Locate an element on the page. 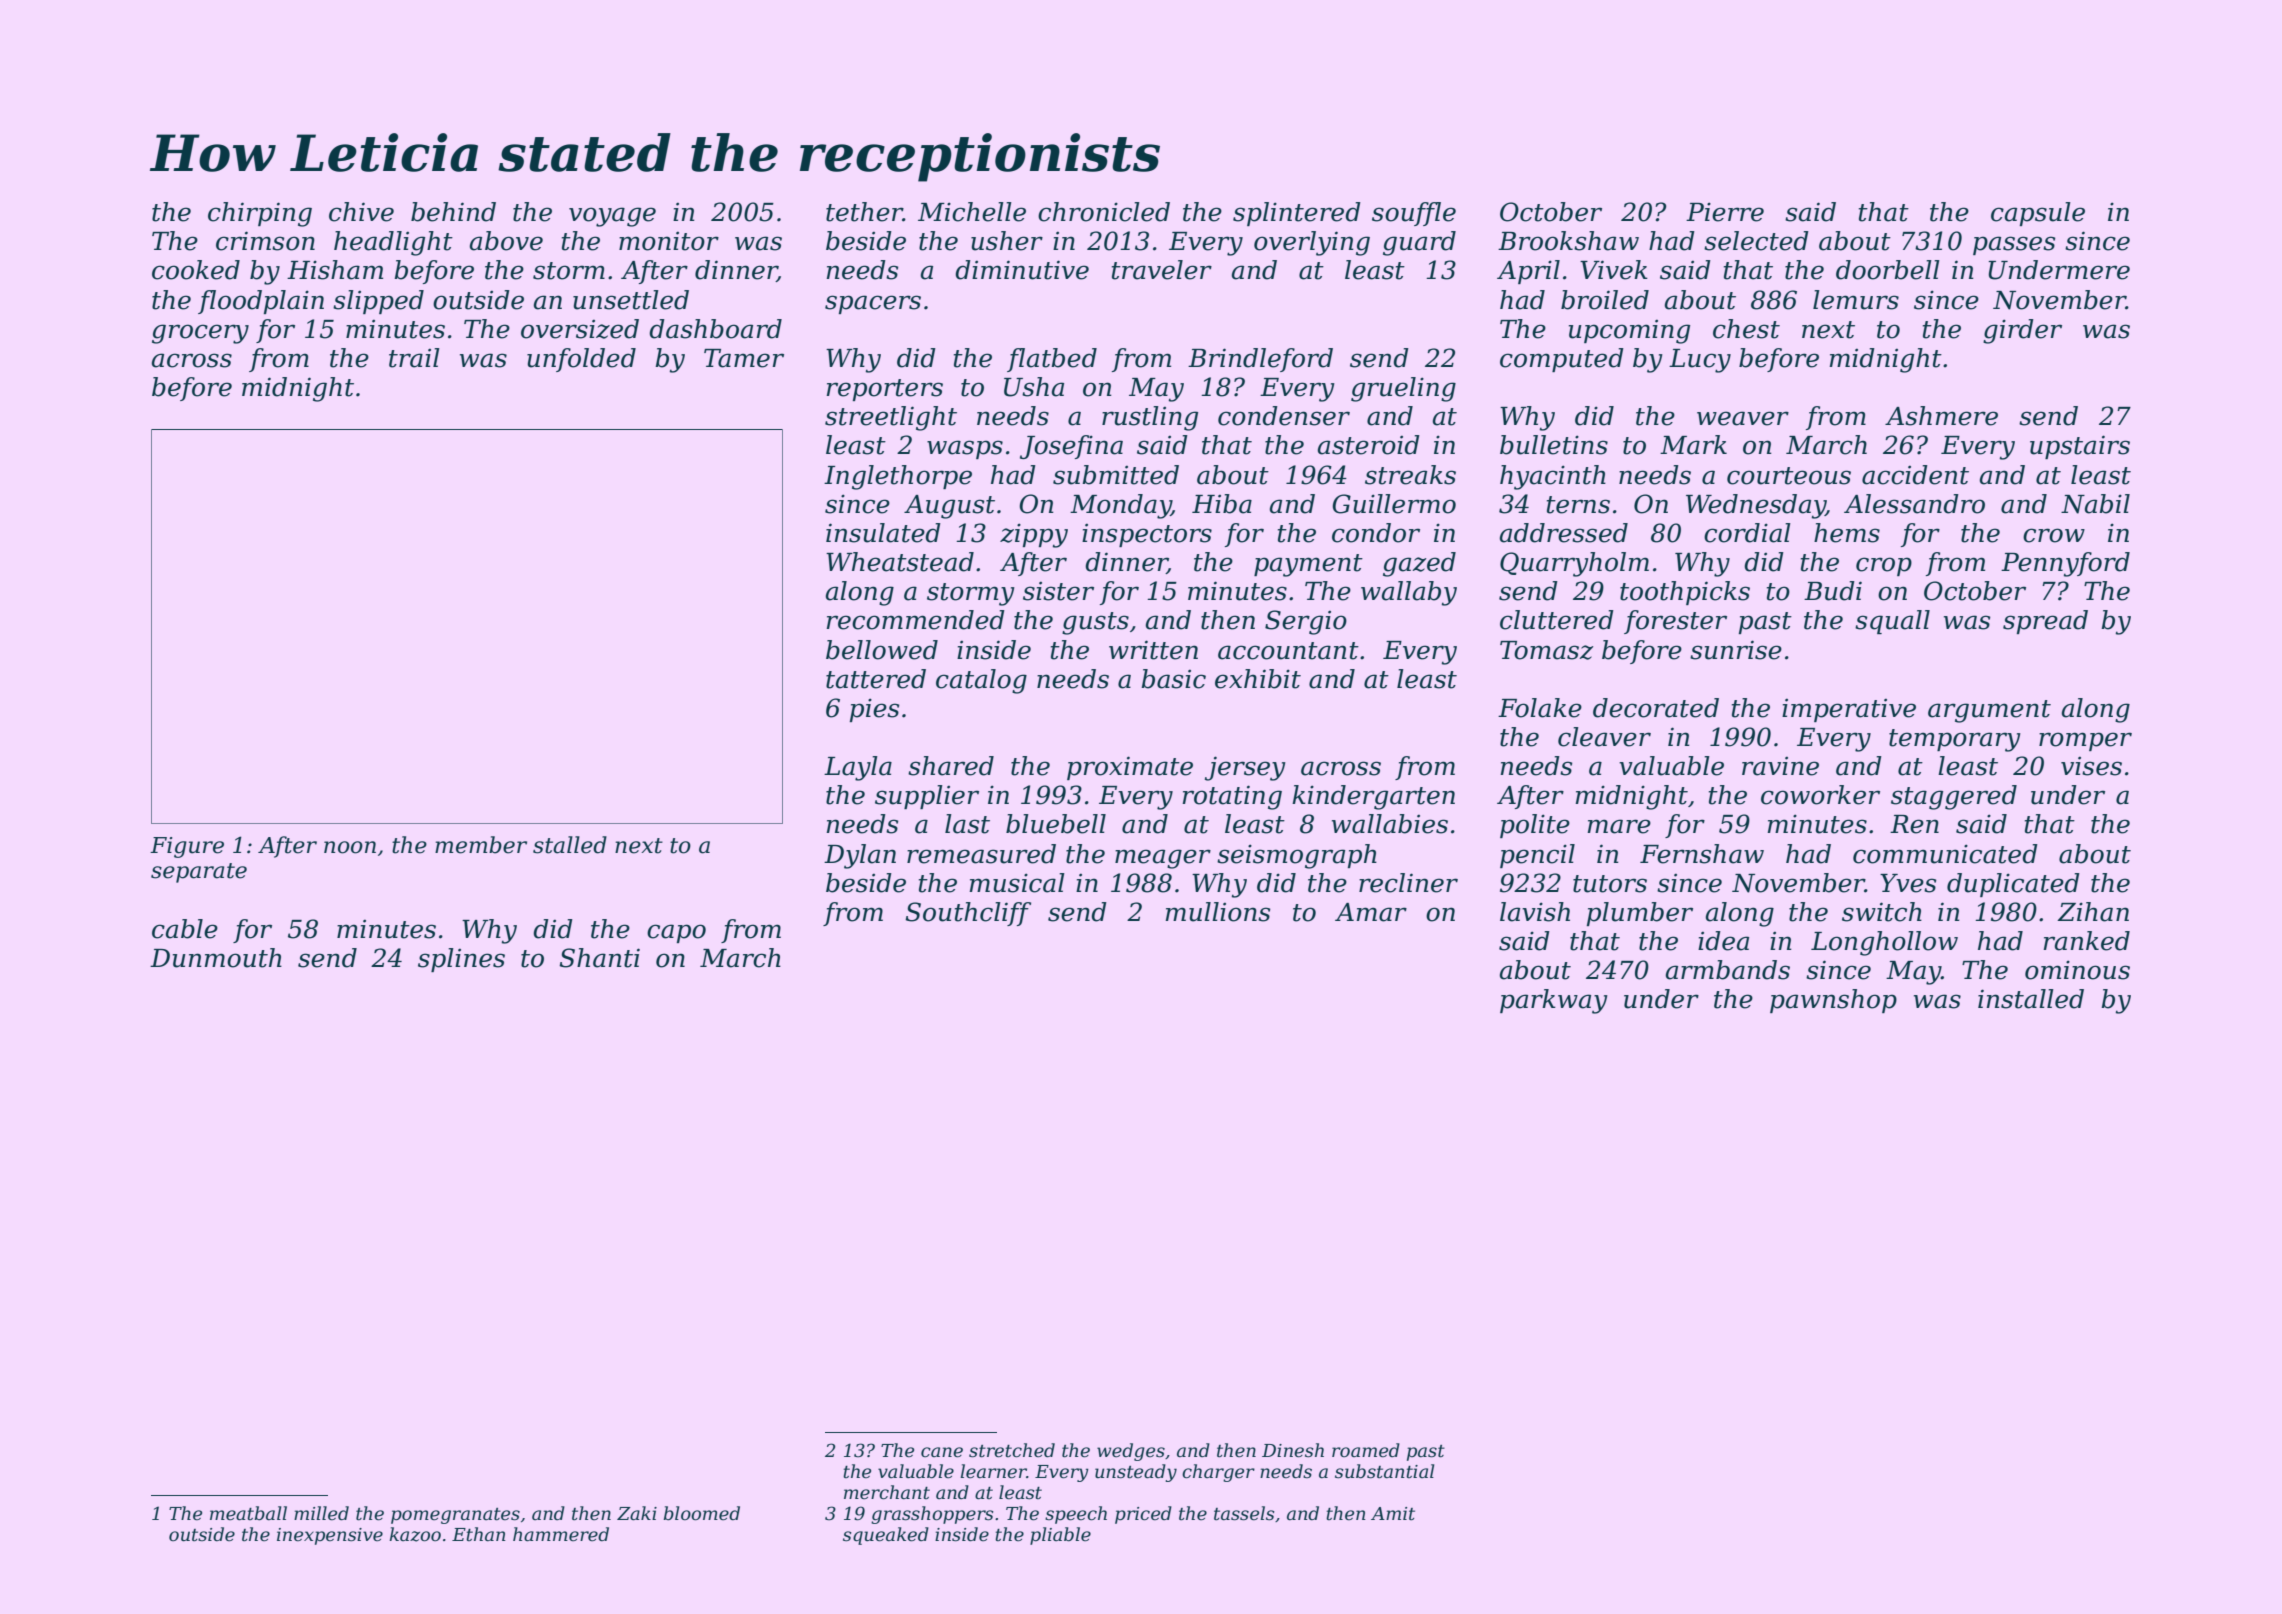 The height and width of the document is (1614, 2282). Shanti is located at coordinates (599, 958).
